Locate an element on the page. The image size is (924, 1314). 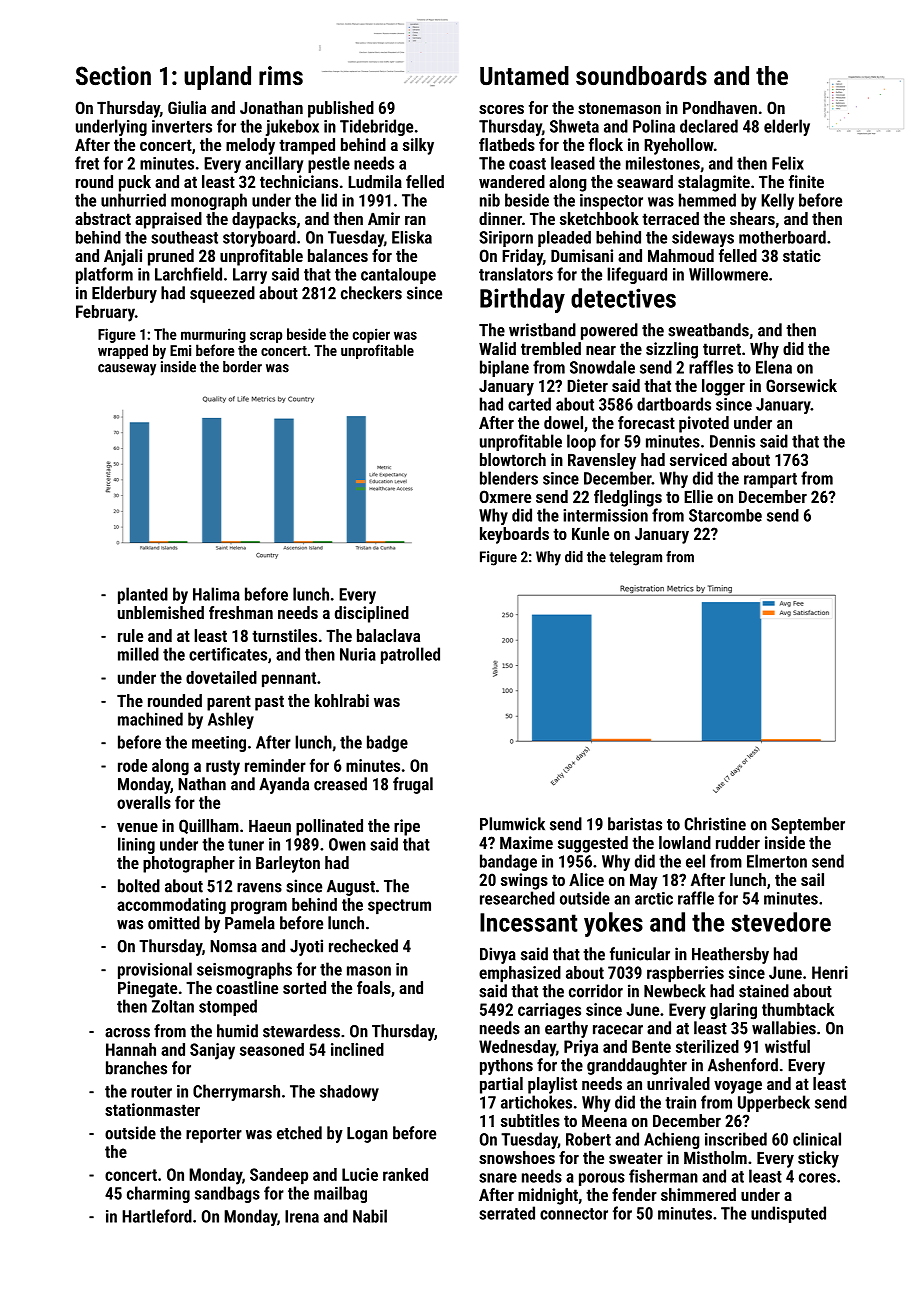
sweatbands is located at coordinates (708, 330).
